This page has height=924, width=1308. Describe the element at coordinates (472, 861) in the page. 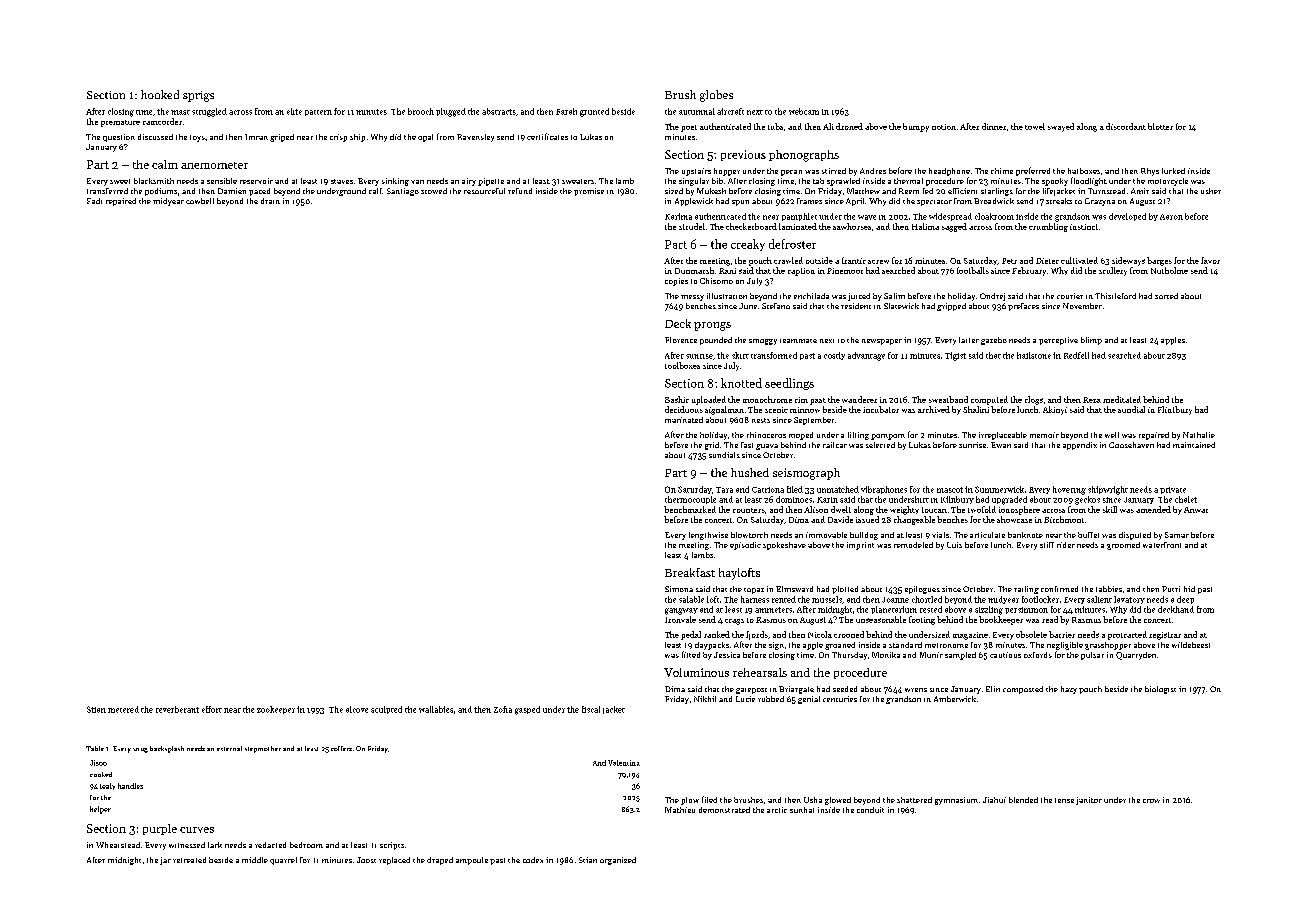

I see `ampoule` at that location.
